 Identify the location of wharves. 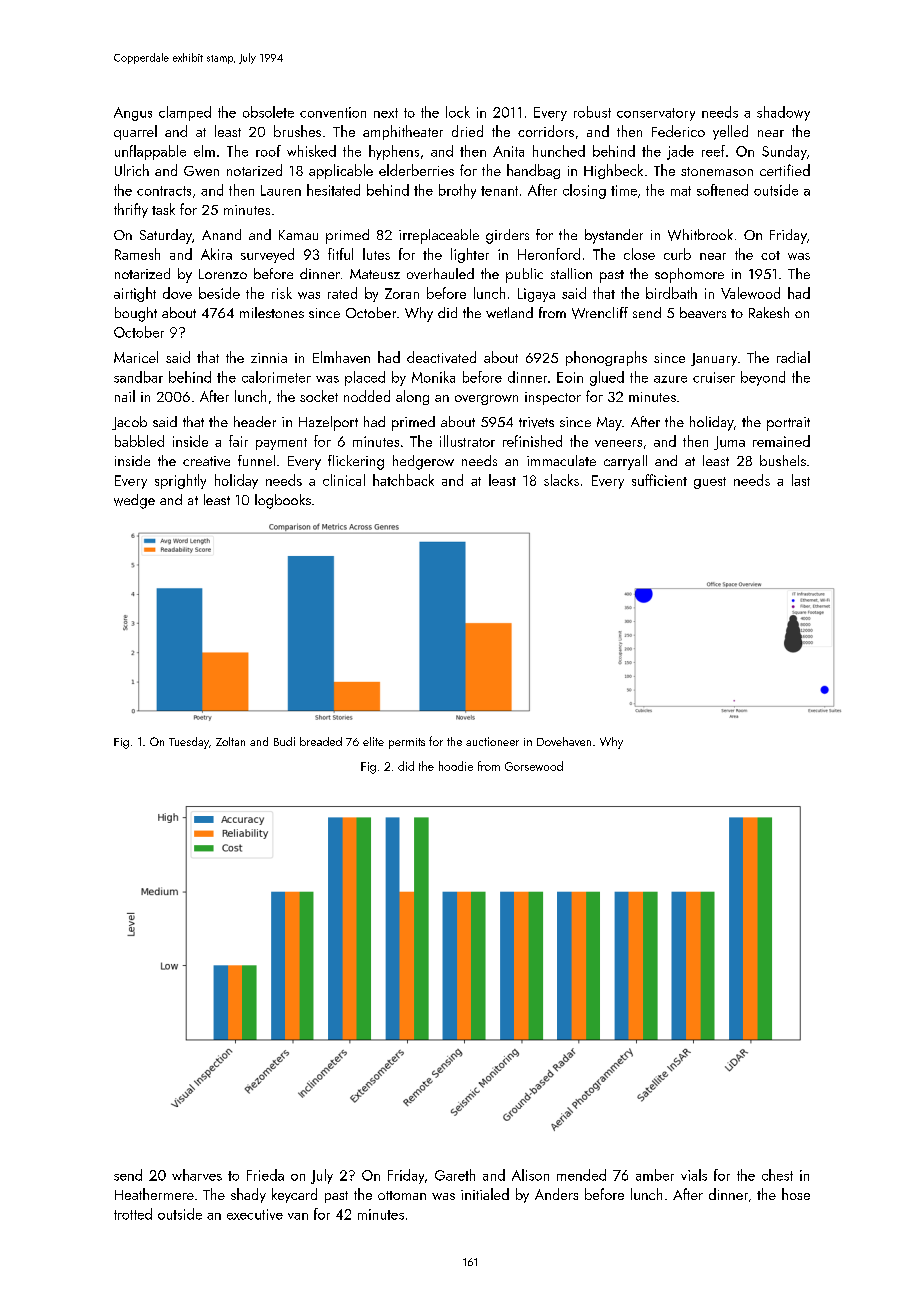
(197, 1175).
